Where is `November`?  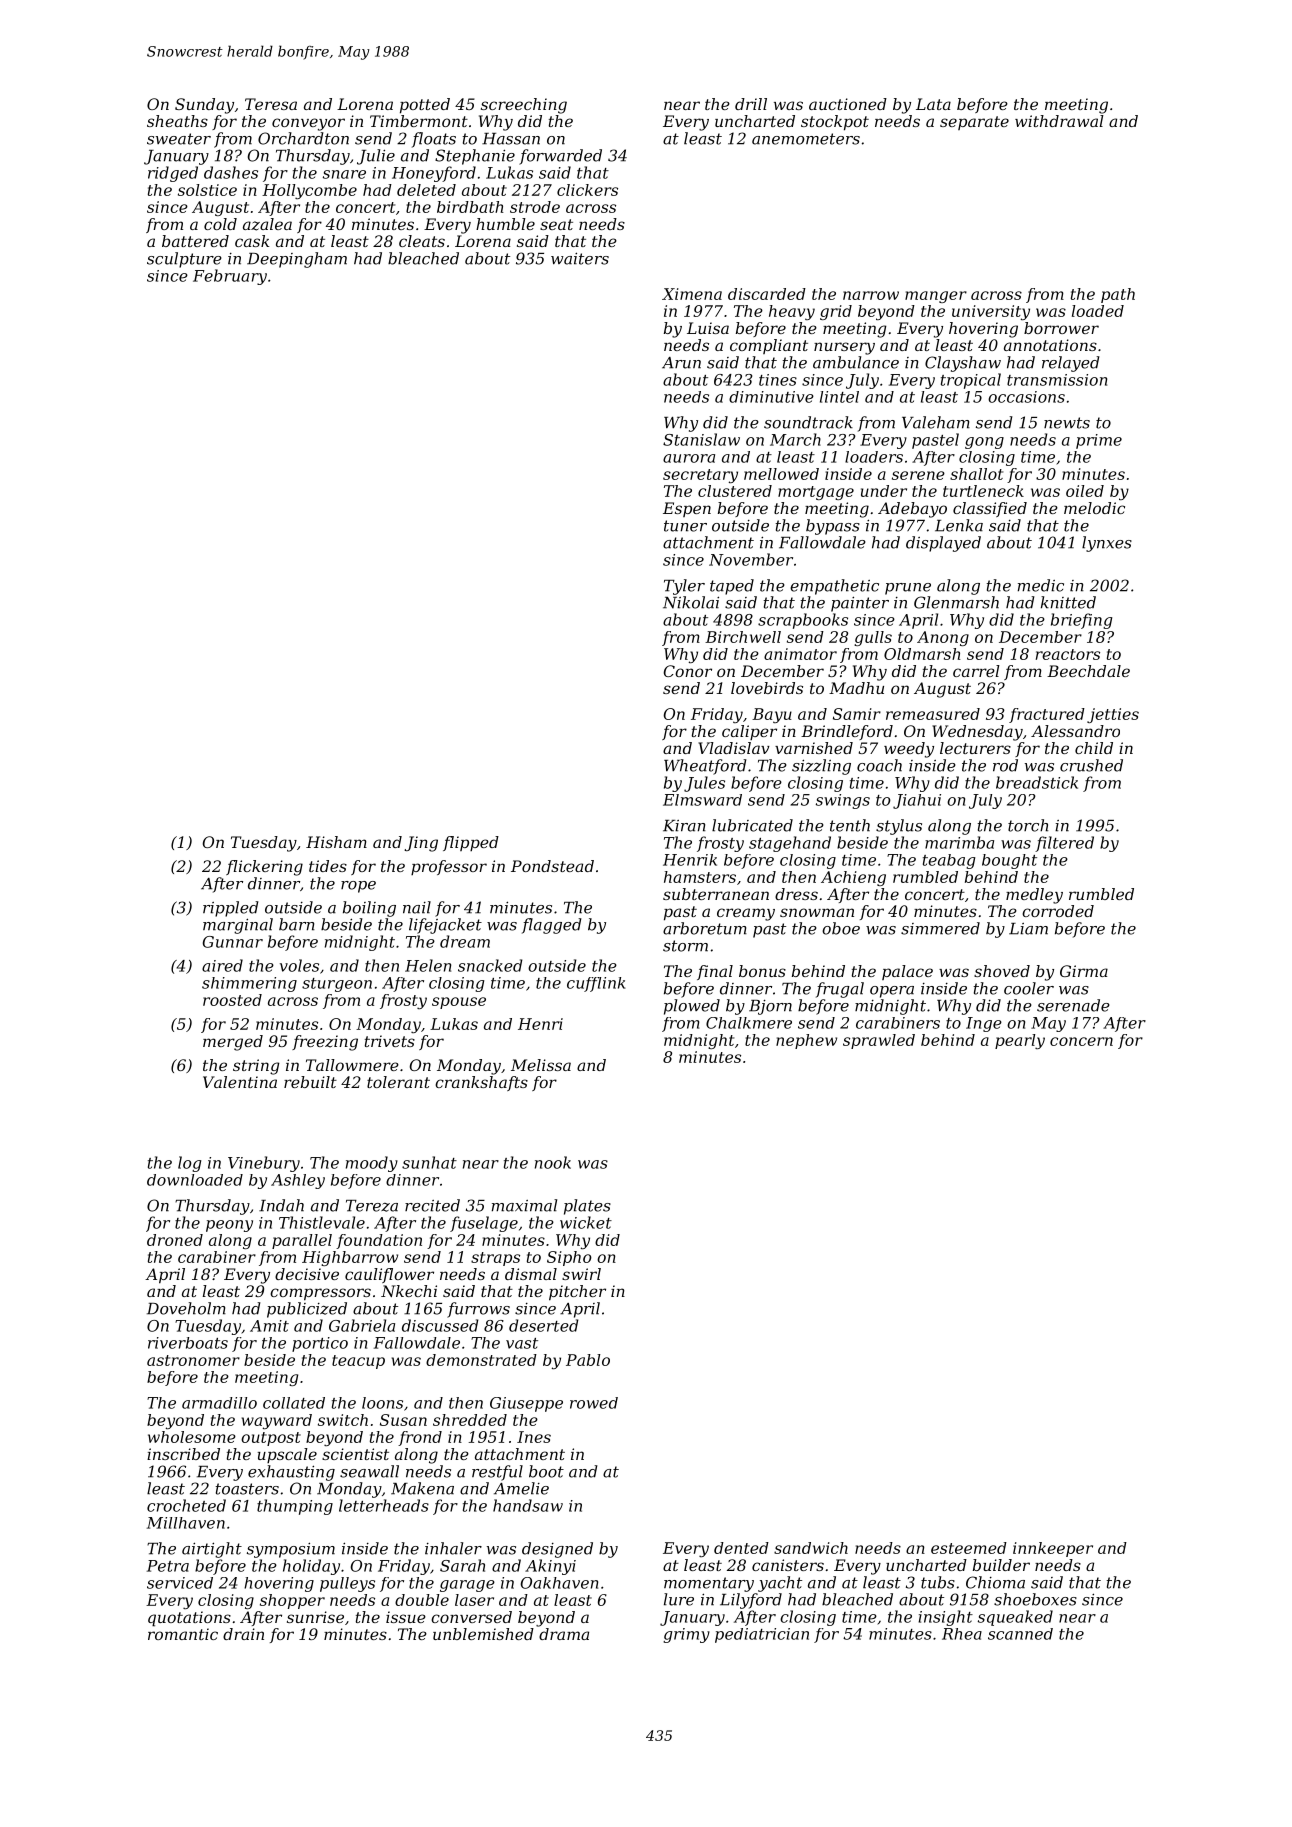
November is located at coordinates (751, 559).
